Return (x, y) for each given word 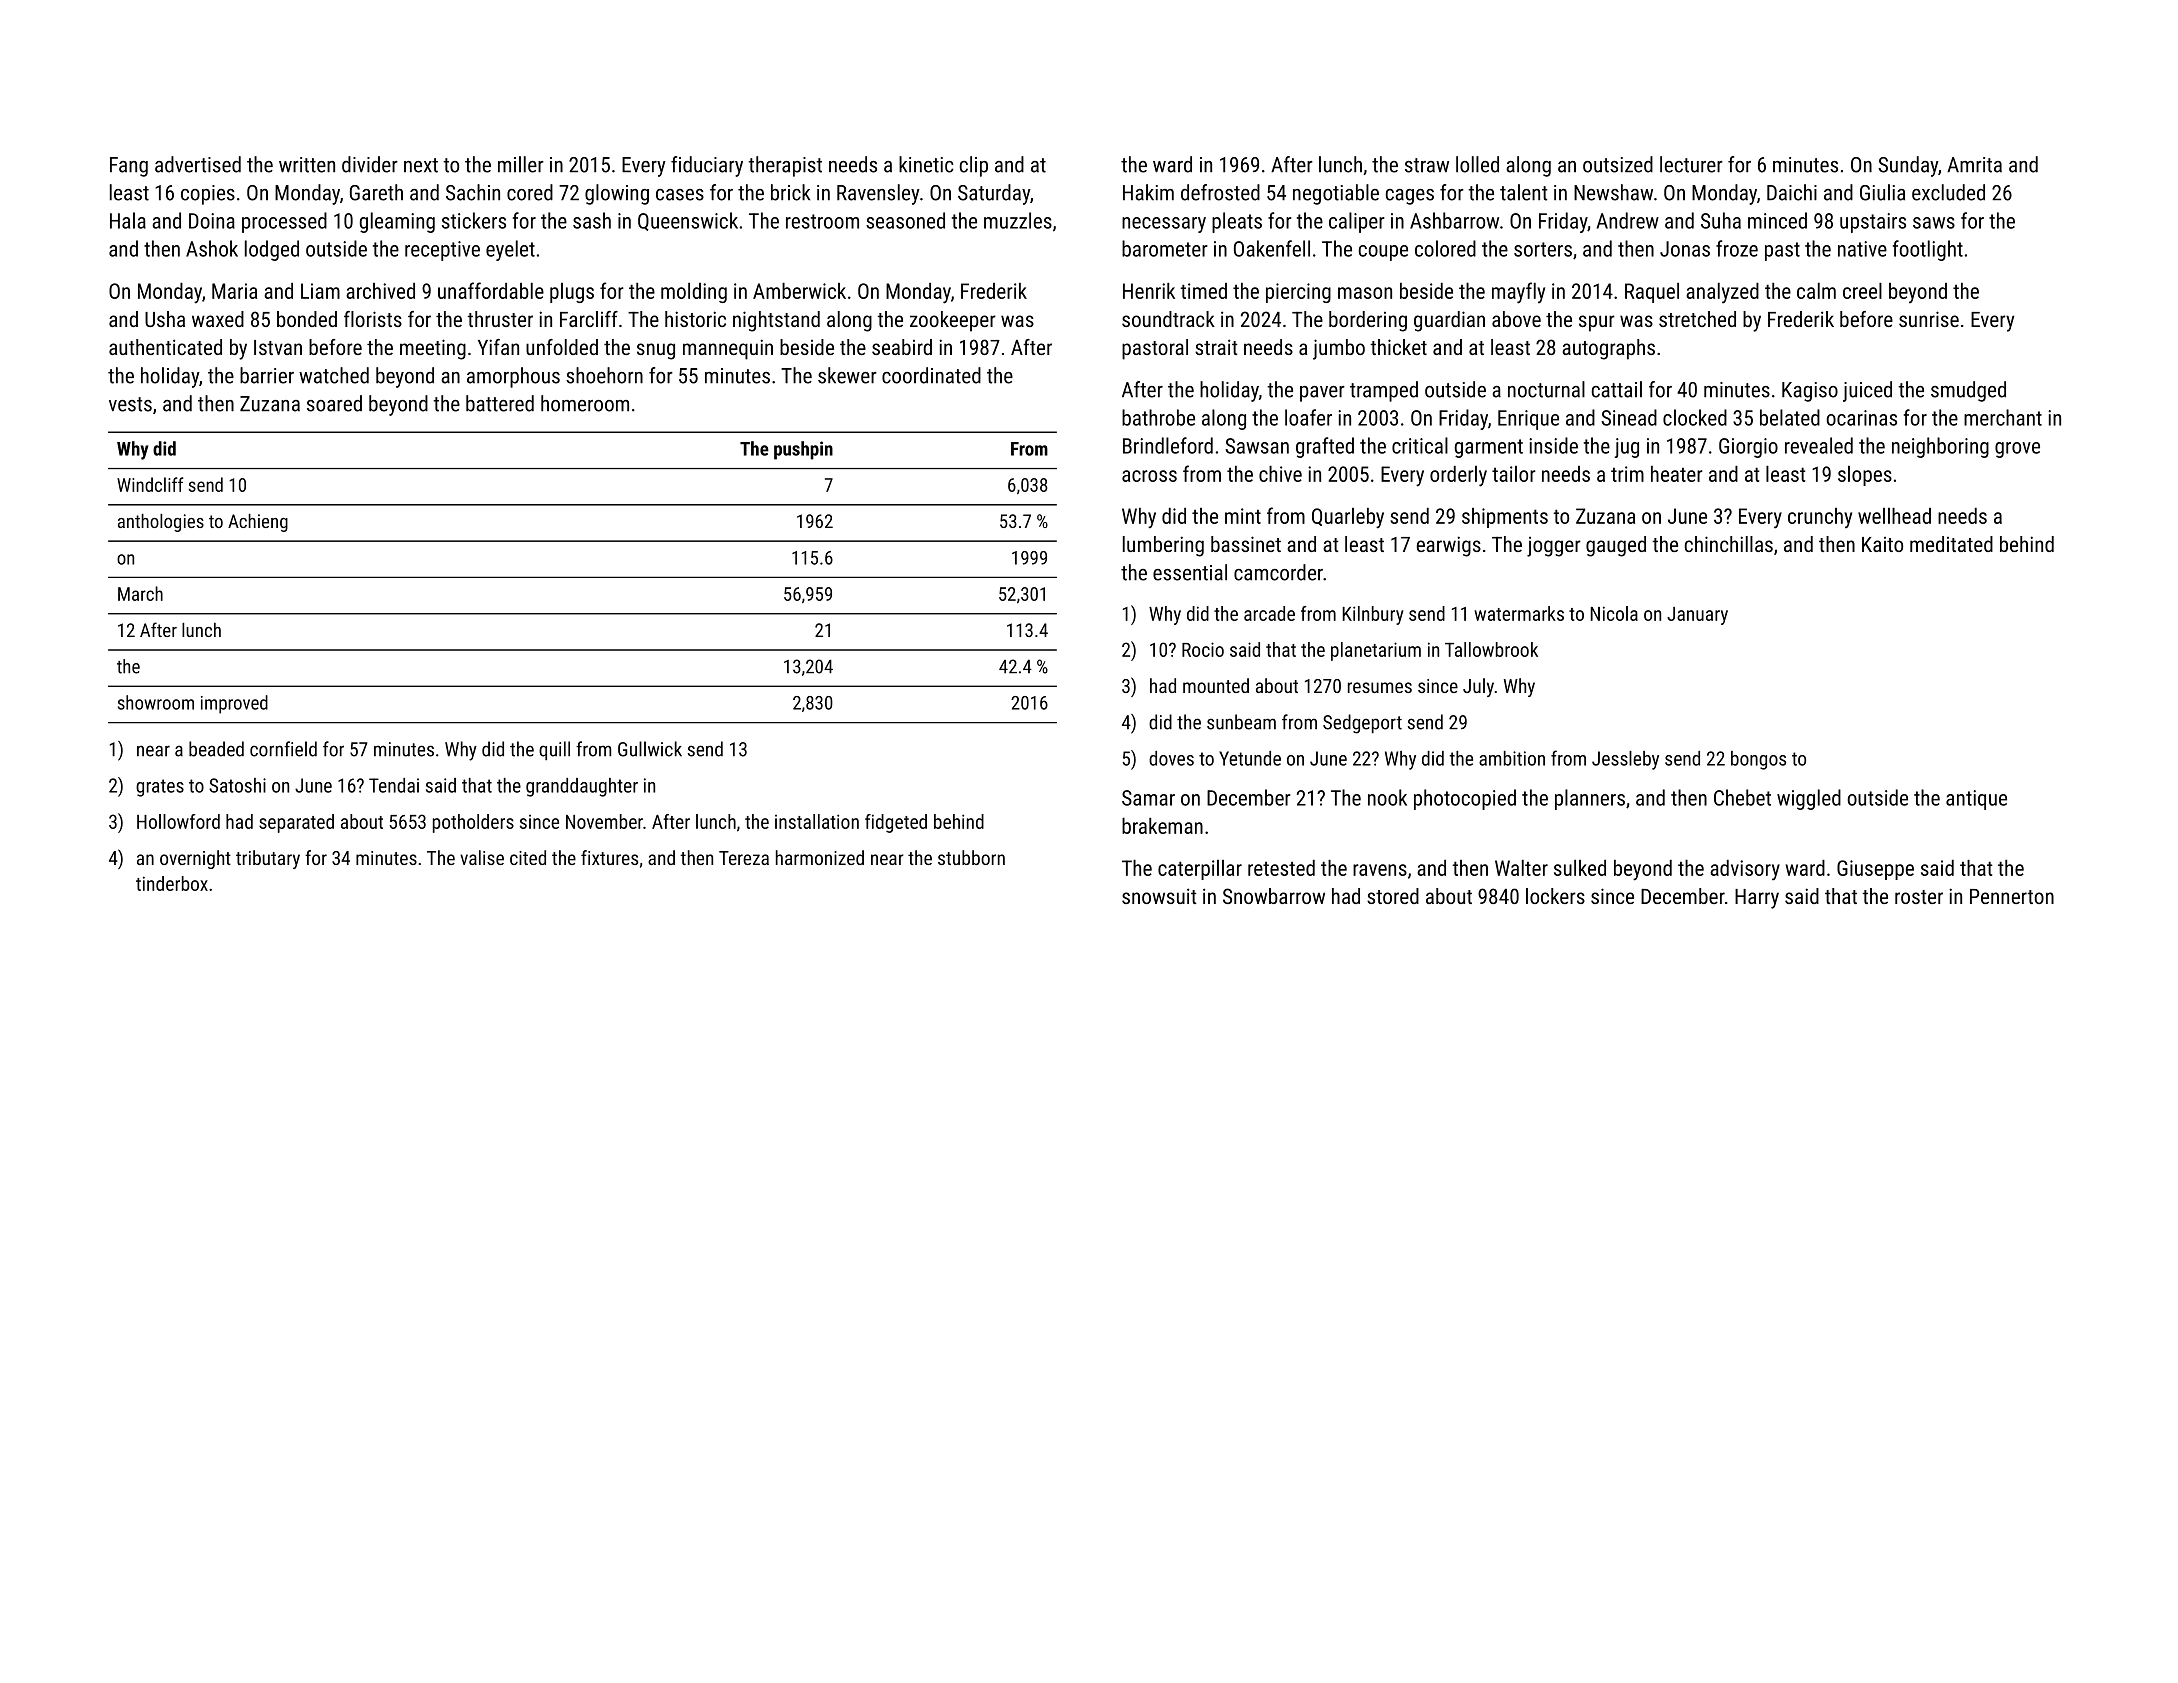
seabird (902, 347)
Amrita (1974, 165)
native (1862, 249)
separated (296, 823)
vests (130, 404)
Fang (129, 167)
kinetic (926, 164)
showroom (156, 702)
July (1478, 687)
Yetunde (1250, 758)
